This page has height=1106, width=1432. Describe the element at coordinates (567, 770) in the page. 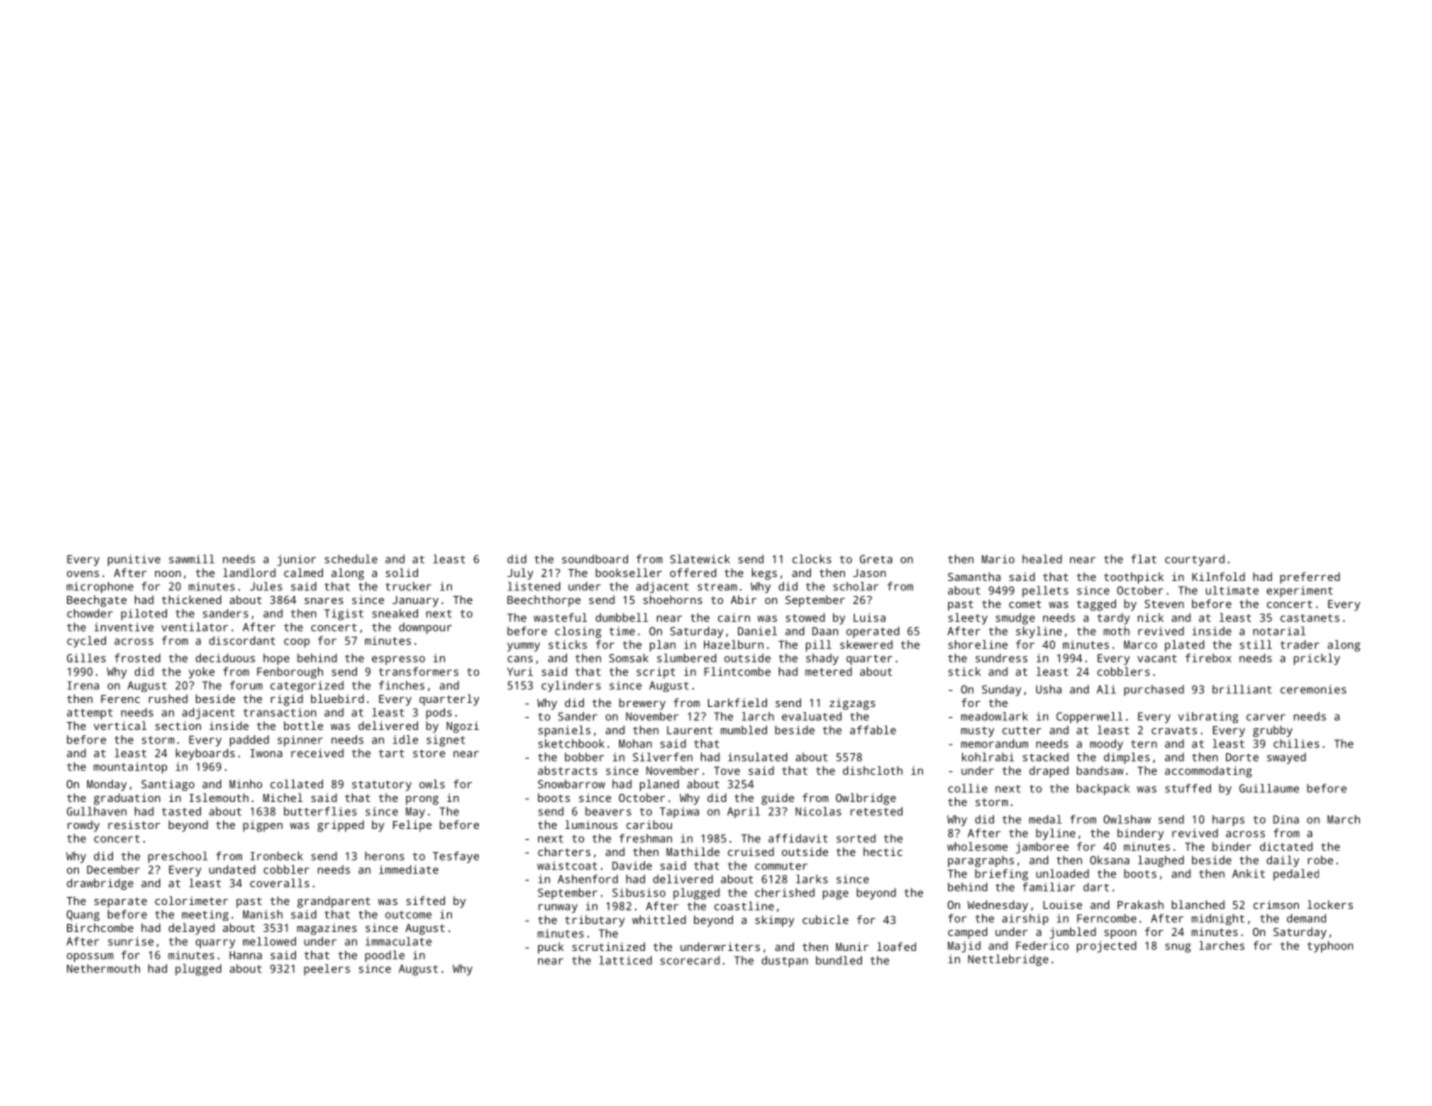

I see `abstracts` at that location.
